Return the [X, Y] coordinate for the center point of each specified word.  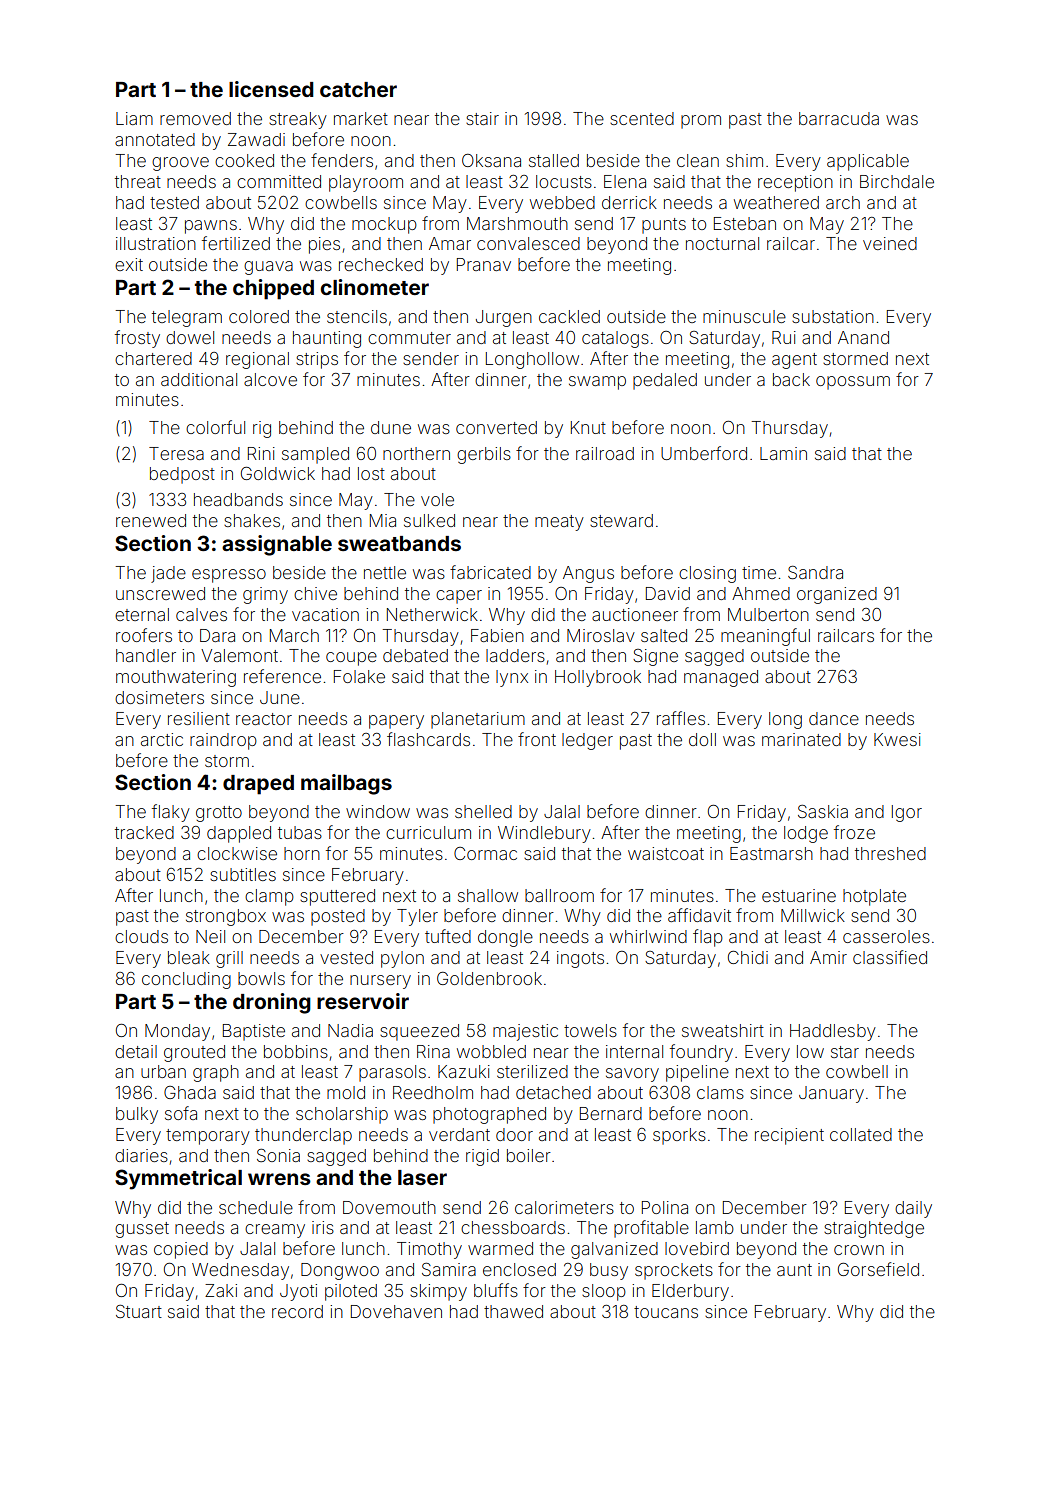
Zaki [221, 1290]
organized [837, 595]
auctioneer [635, 614]
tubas [300, 832]
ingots [580, 959]
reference [282, 676]
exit [129, 264]
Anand [863, 337]
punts [664, 226]
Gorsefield [878, 1269]
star [845, 1052]
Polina [665, 1207]
